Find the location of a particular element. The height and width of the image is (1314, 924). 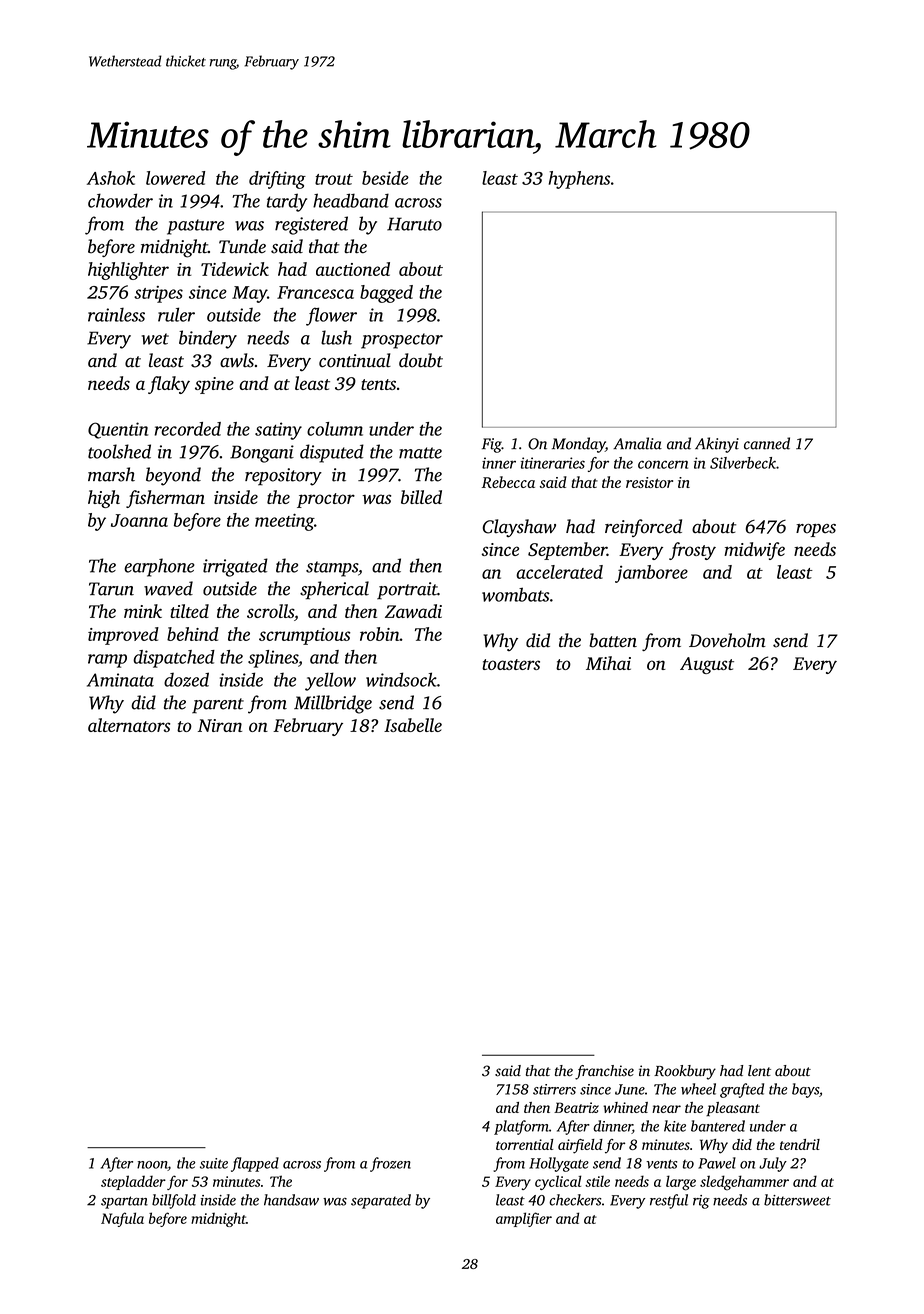

ropes is located at coordinates (816, 530).
